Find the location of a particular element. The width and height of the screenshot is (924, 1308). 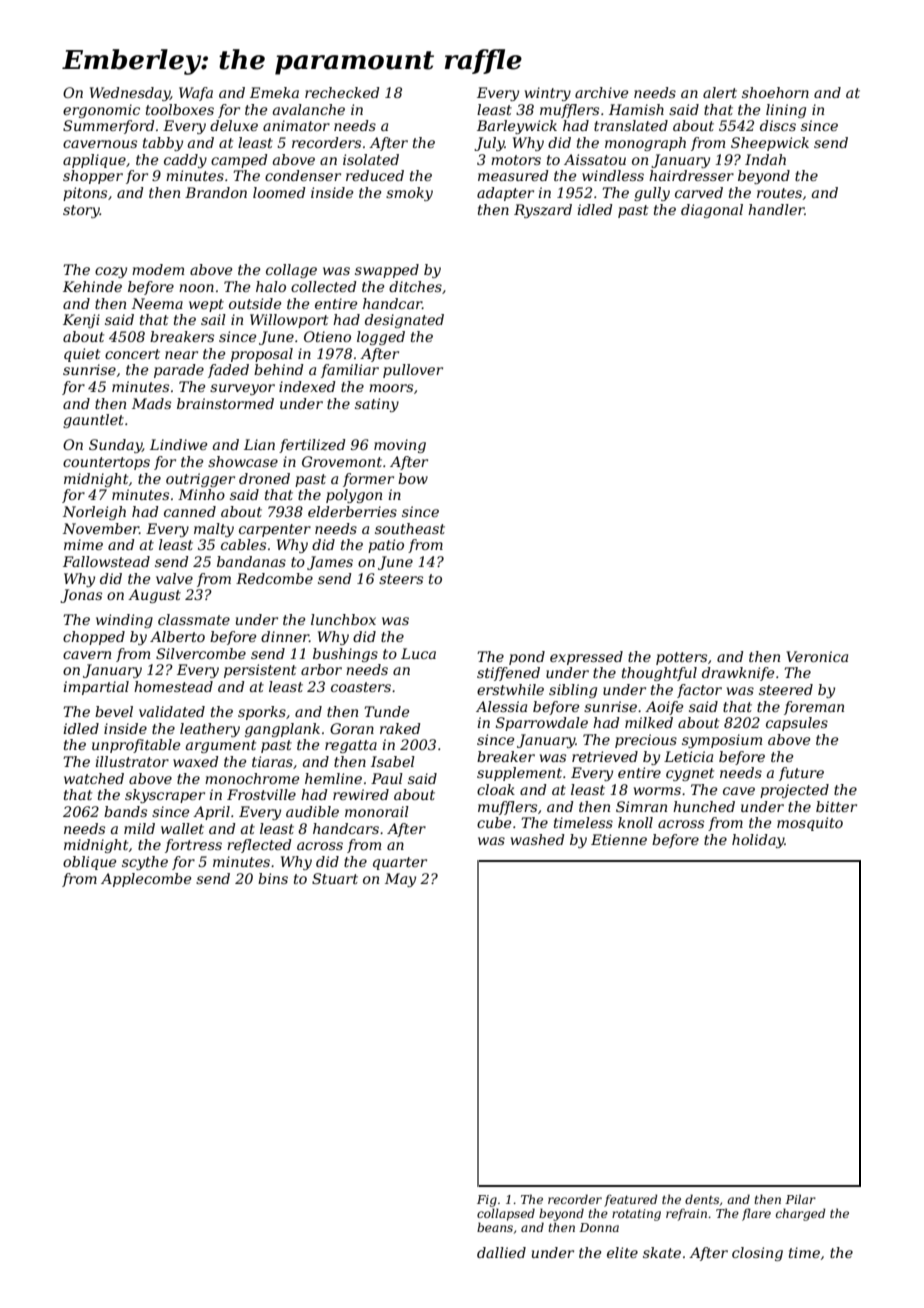

May is located at coordinates (400, 880).
